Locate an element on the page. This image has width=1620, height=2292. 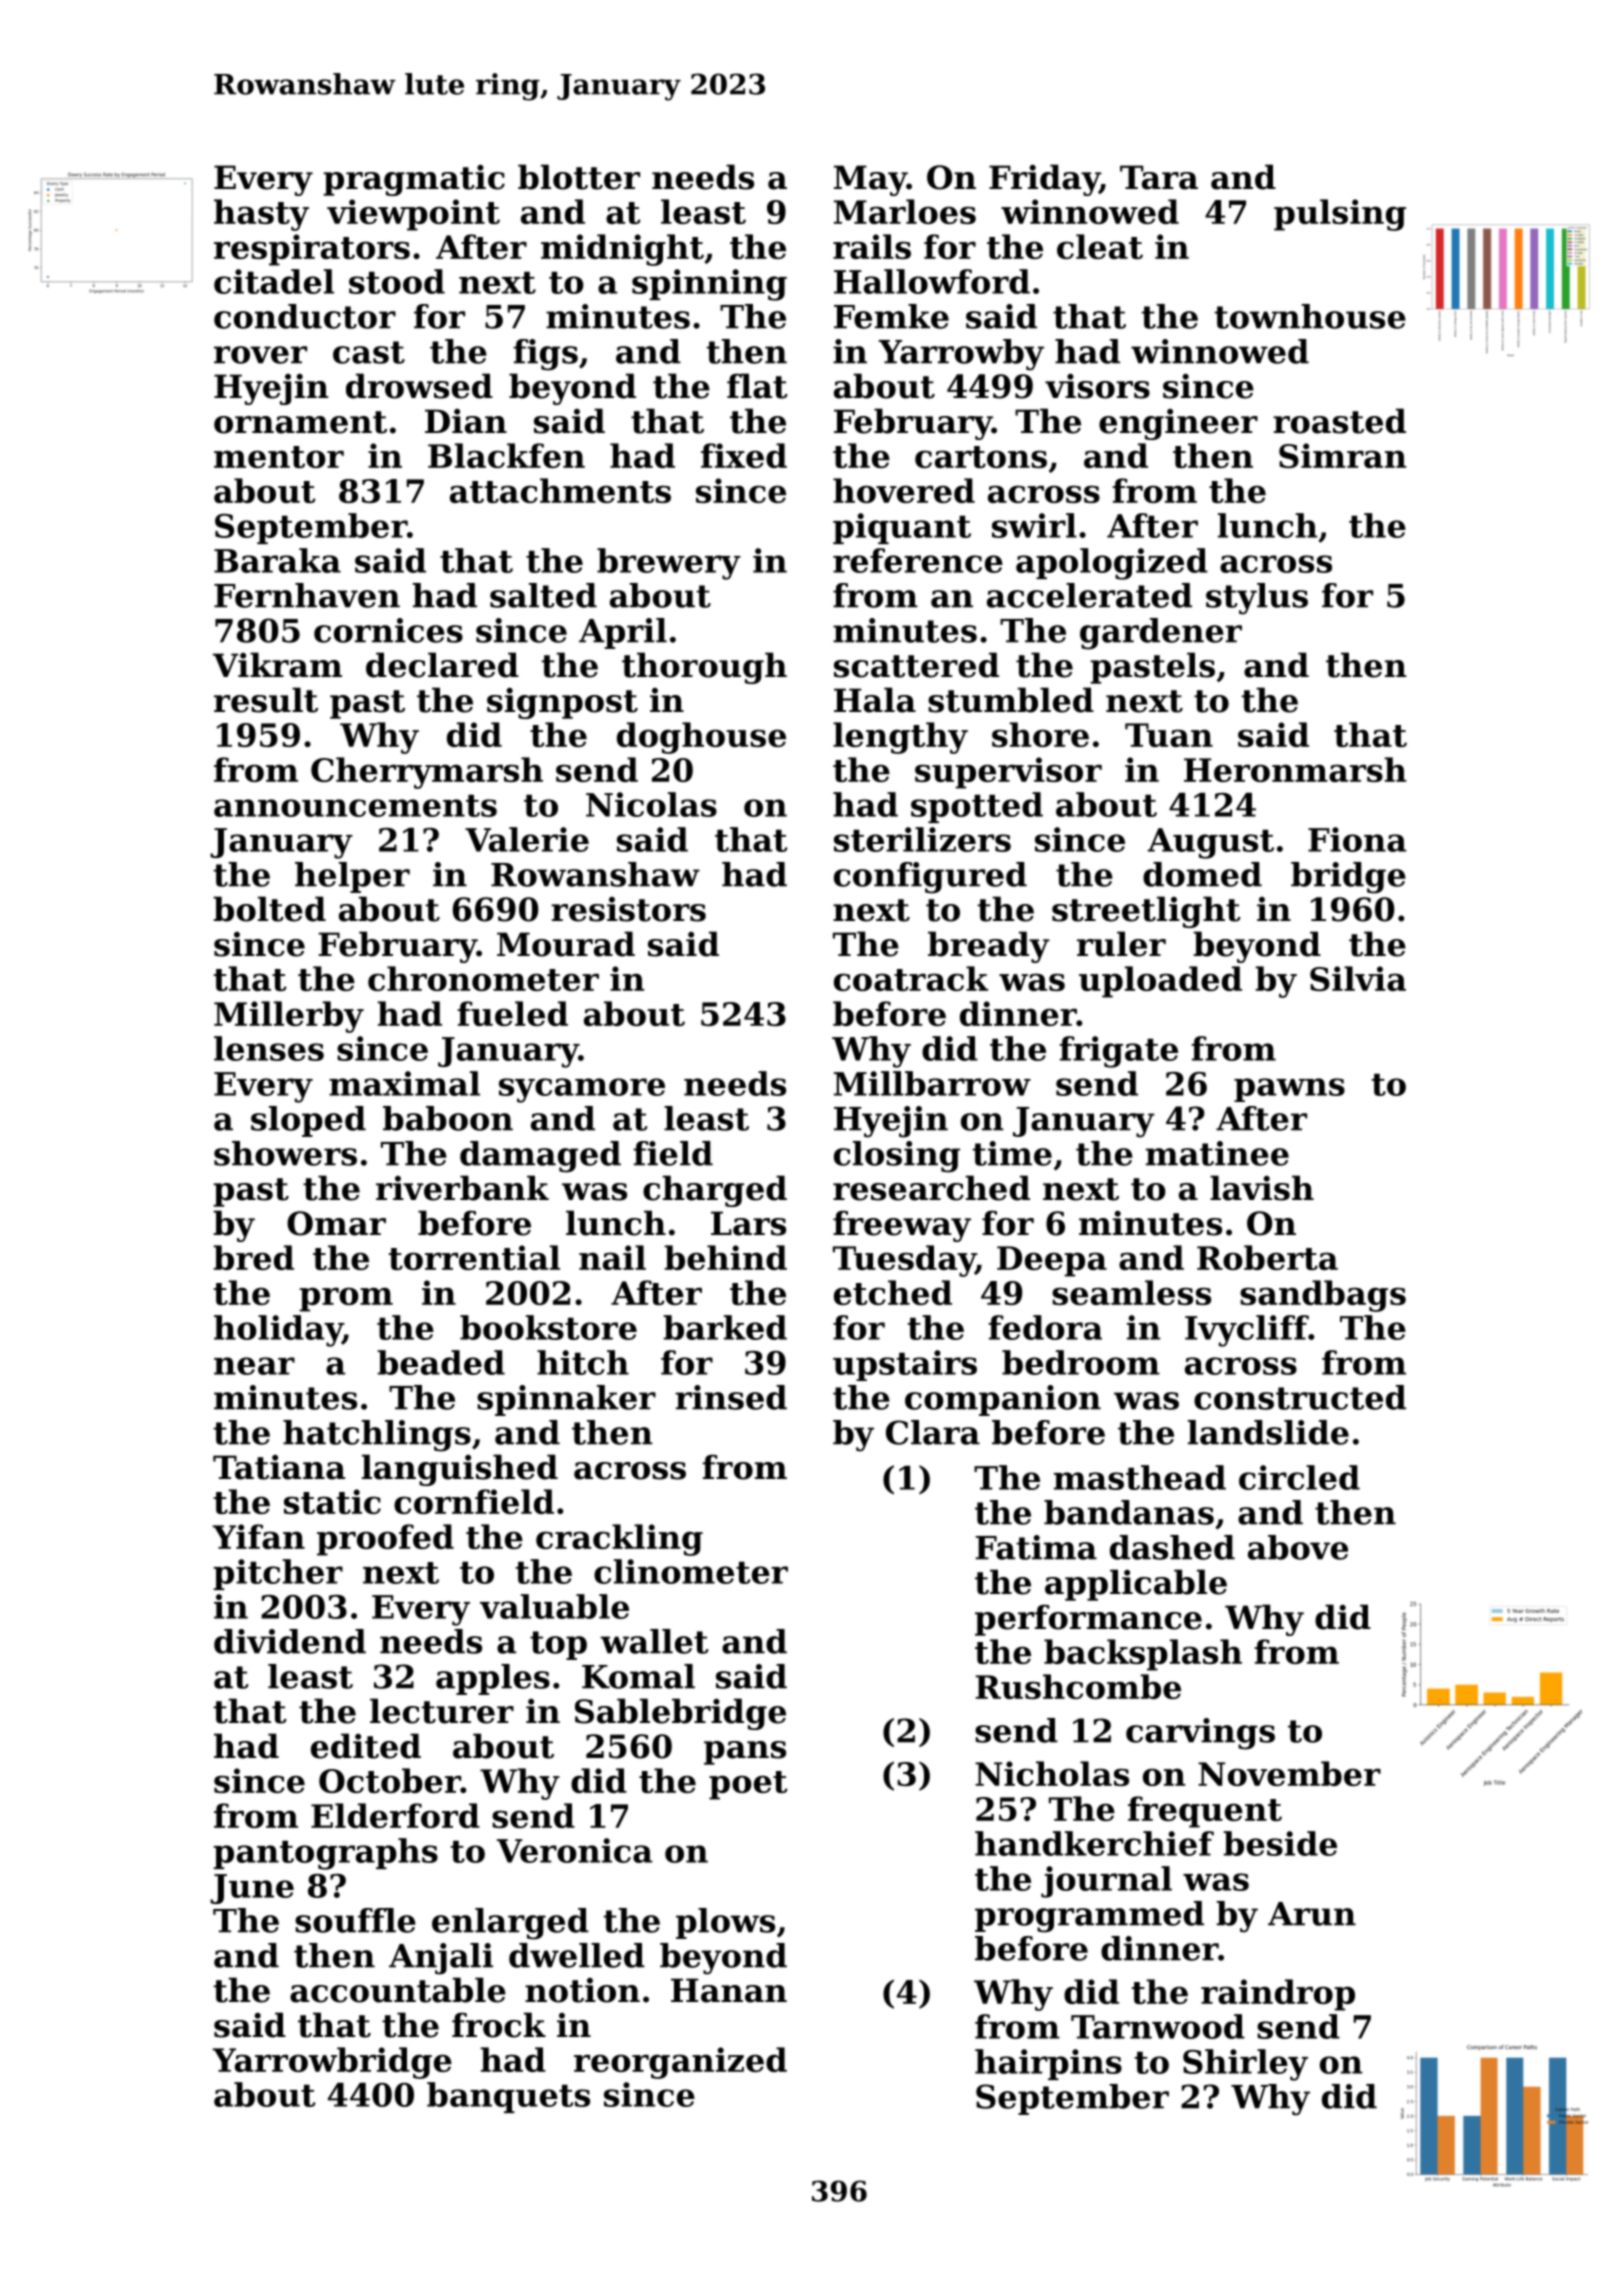
souffle is located at coordinates (355, 1920).
